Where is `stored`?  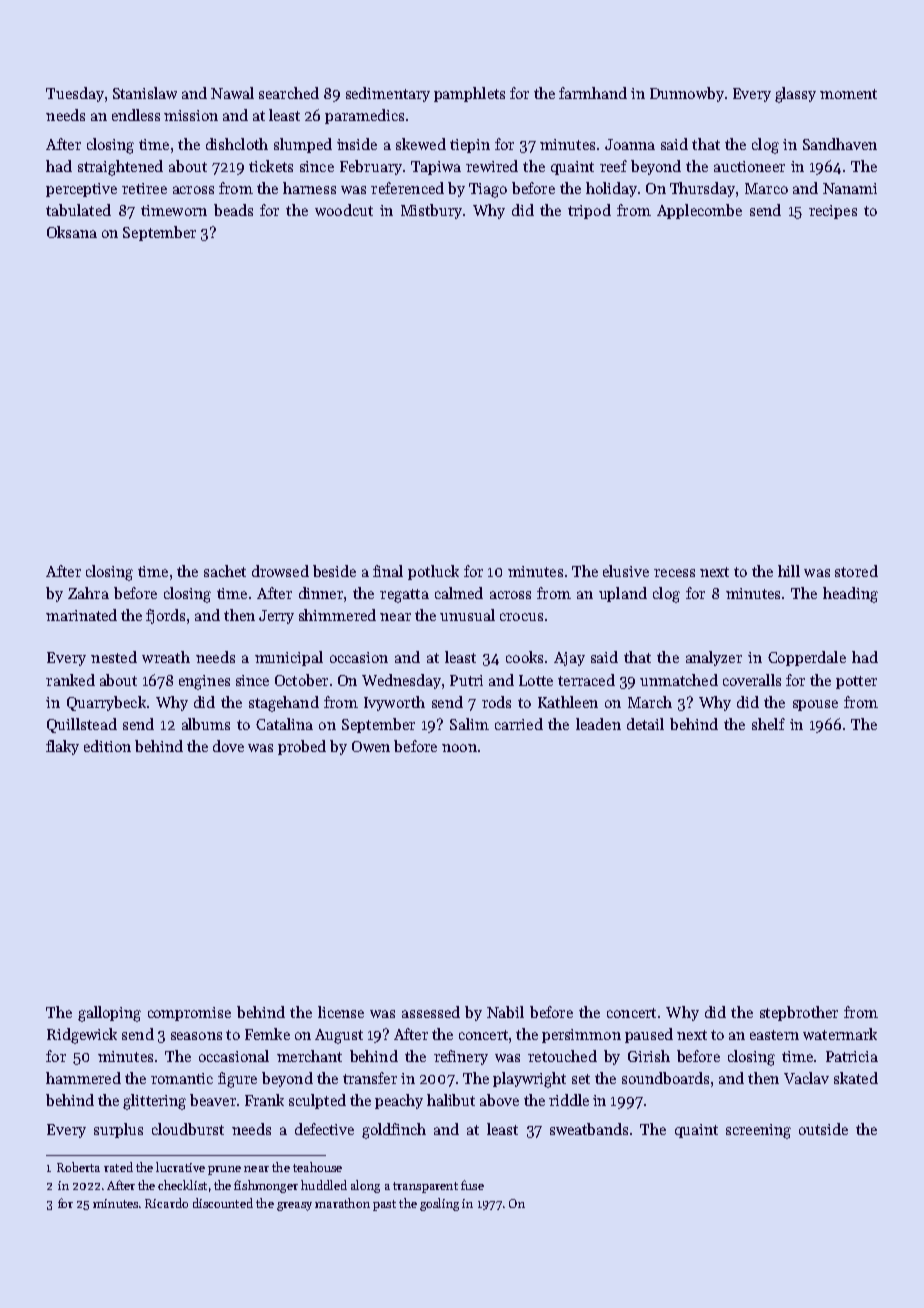
stored is located at coordinates (856, 571).
